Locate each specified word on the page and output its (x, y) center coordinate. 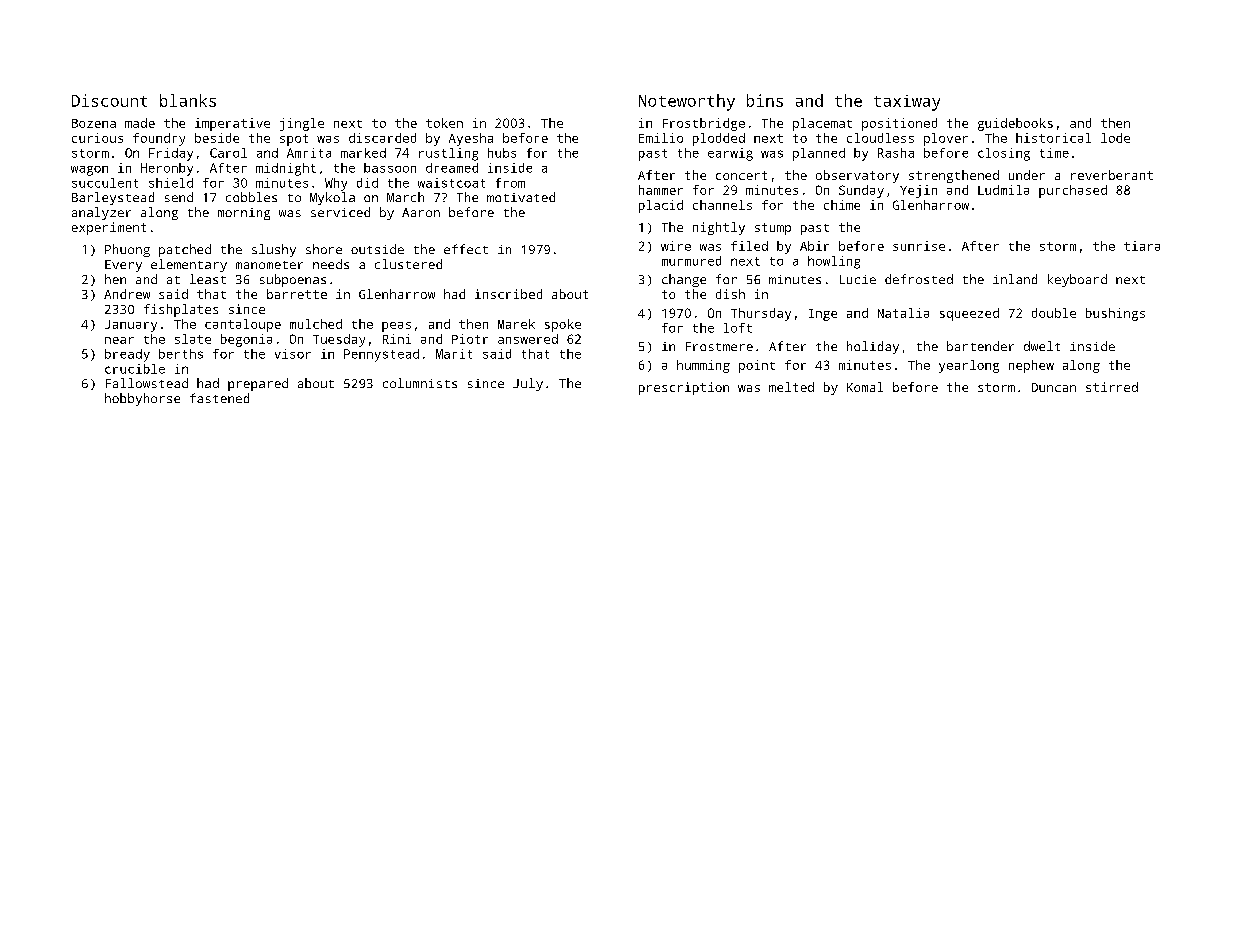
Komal (865, 387)
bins (765, 100)
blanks (188, 100)
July (528, 384)
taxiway (907, 103)
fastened (219, 398)
